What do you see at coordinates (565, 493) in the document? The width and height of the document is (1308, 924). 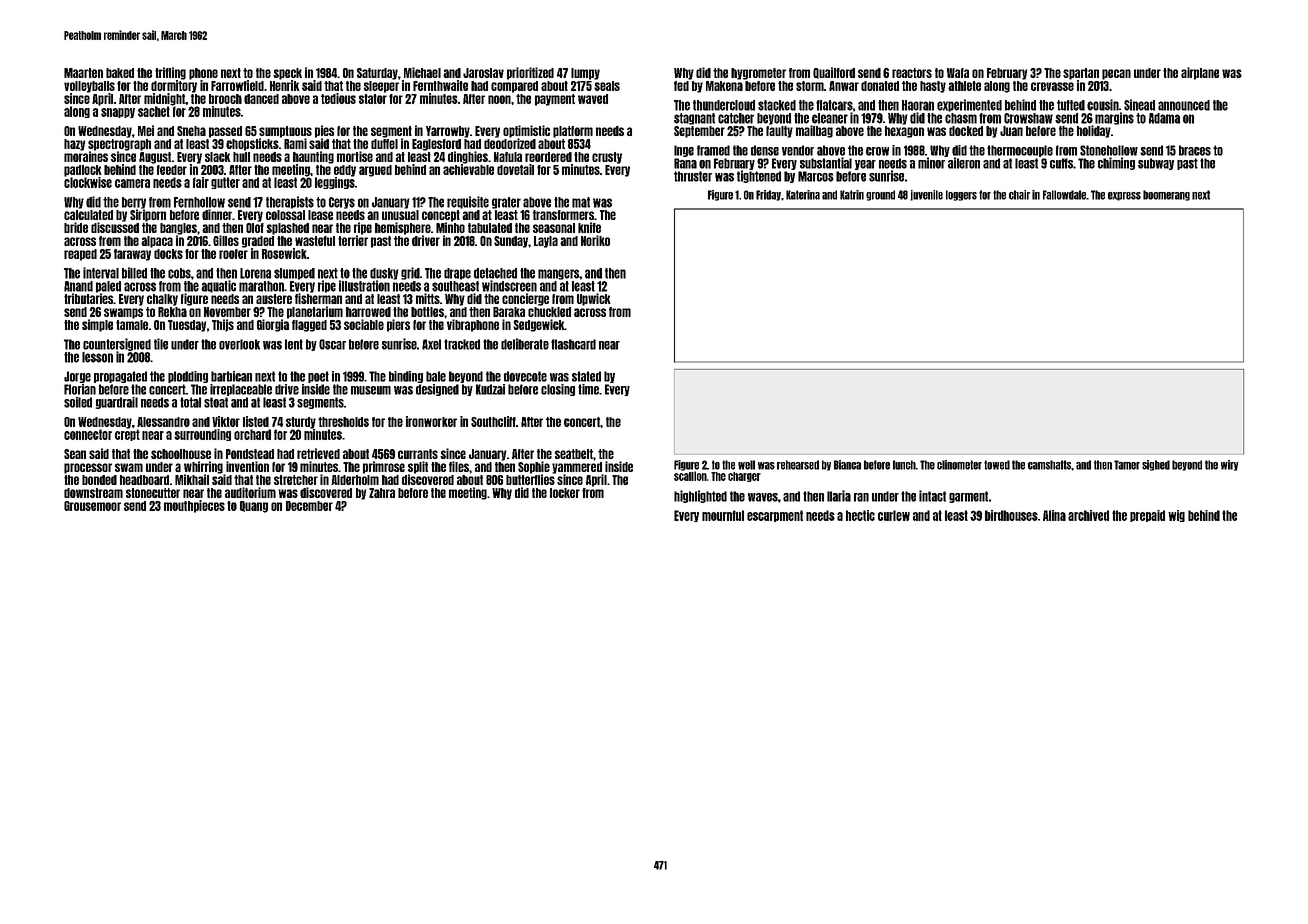 I see `locker` at bounding box center [565, 493].
